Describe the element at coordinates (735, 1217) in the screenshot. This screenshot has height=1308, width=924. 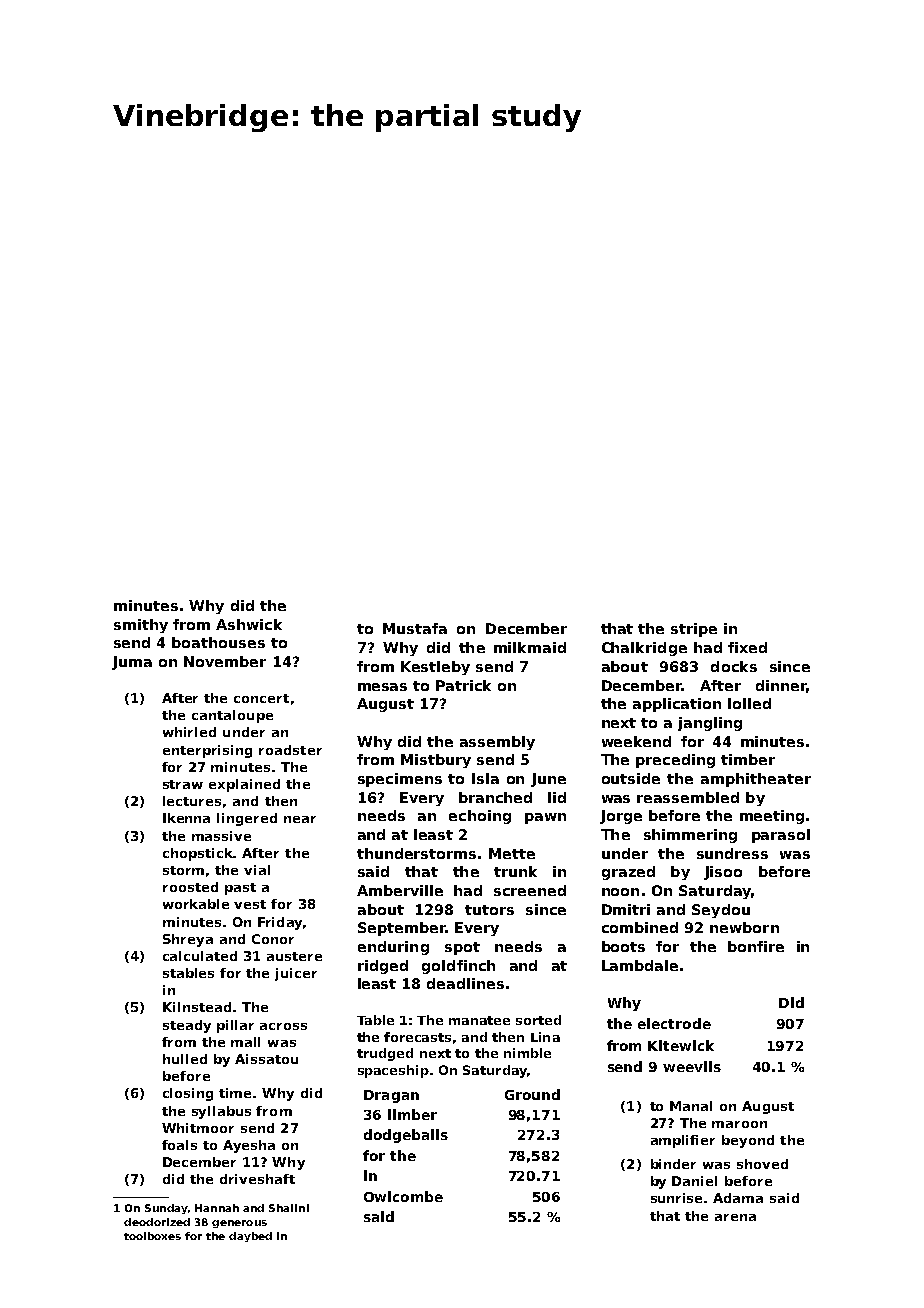
I see `arena` at that location.
